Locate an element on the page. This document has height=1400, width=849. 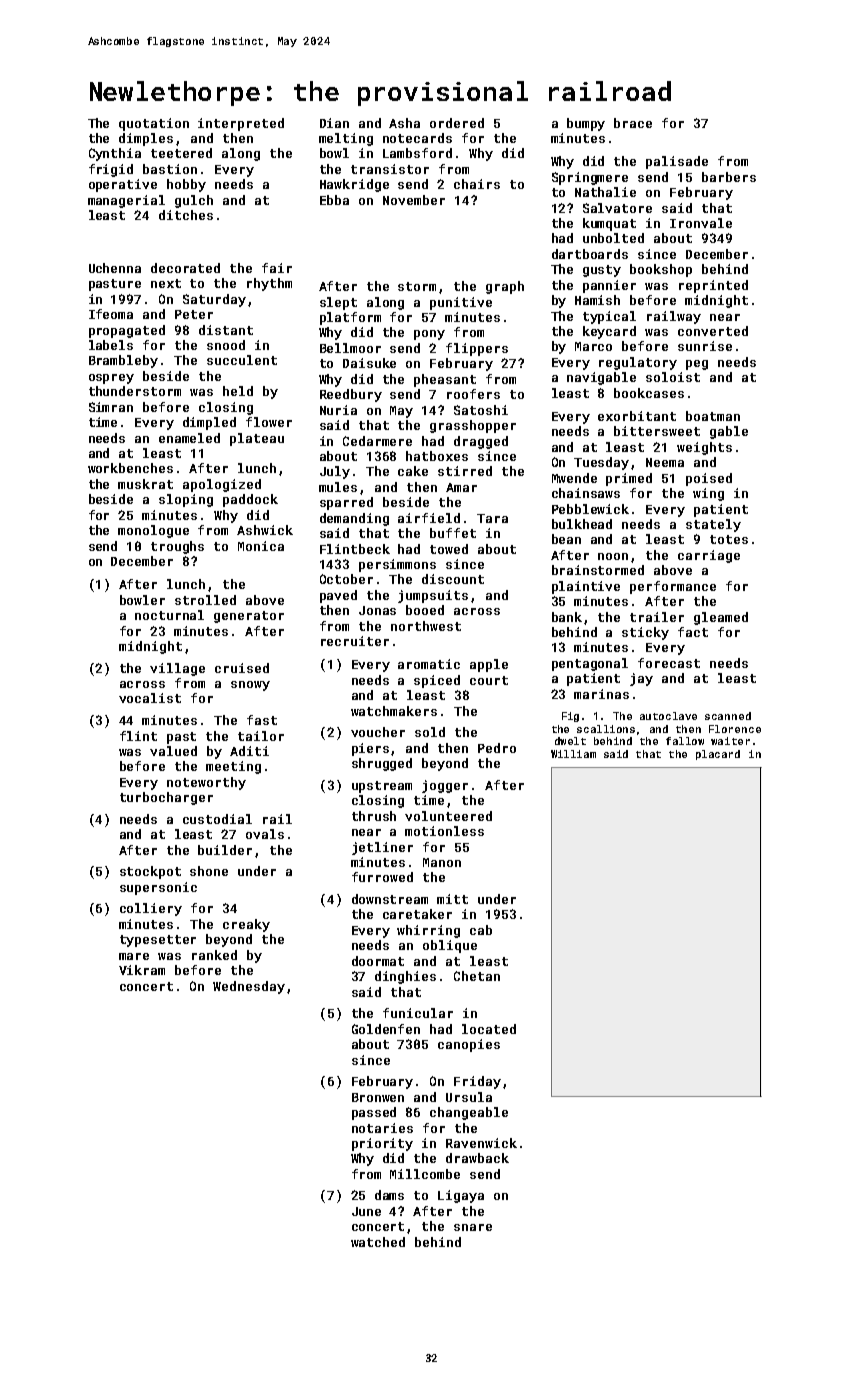
converted is located at coordinates (713, 331).
